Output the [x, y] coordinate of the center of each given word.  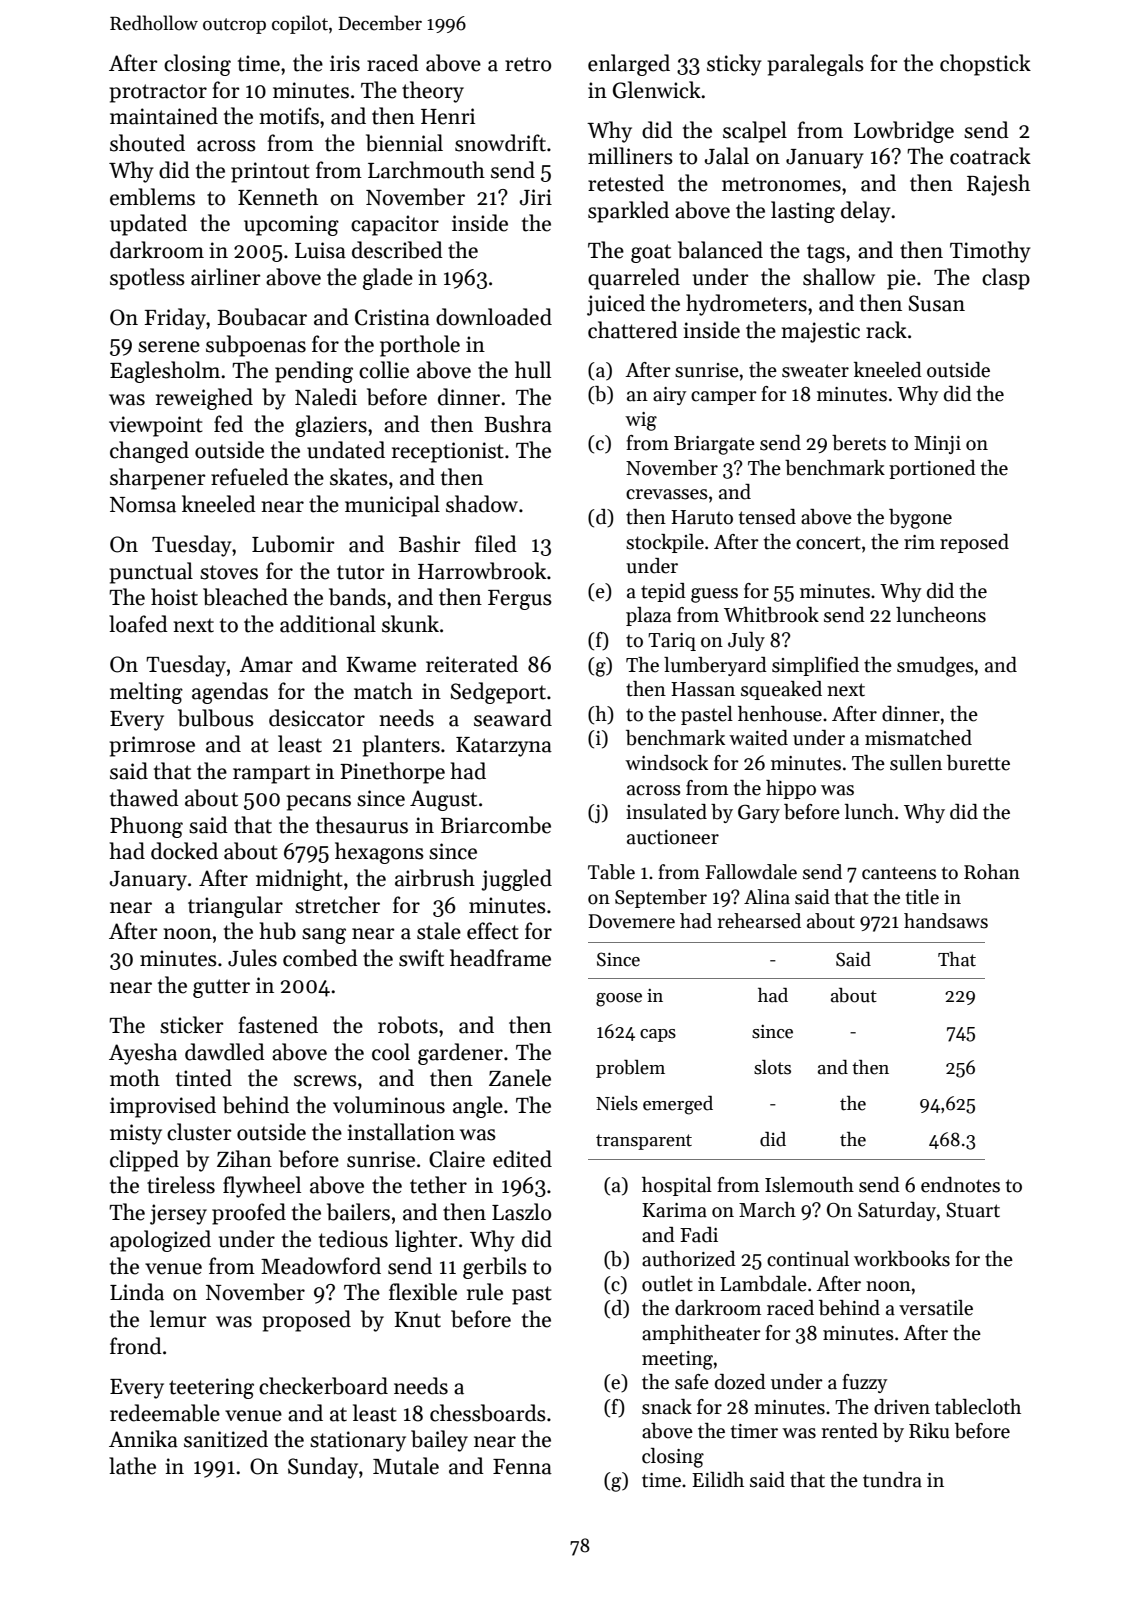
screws [325, 1081]
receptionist [448, 452]
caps [658, 1035]
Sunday [323, 1468]
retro [528, 64]
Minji [937, 445]
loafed [138, 624]
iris [345, 63]
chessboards [488, 1413]
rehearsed [759, 921]
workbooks [902, 1259]
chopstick [985, 65]
